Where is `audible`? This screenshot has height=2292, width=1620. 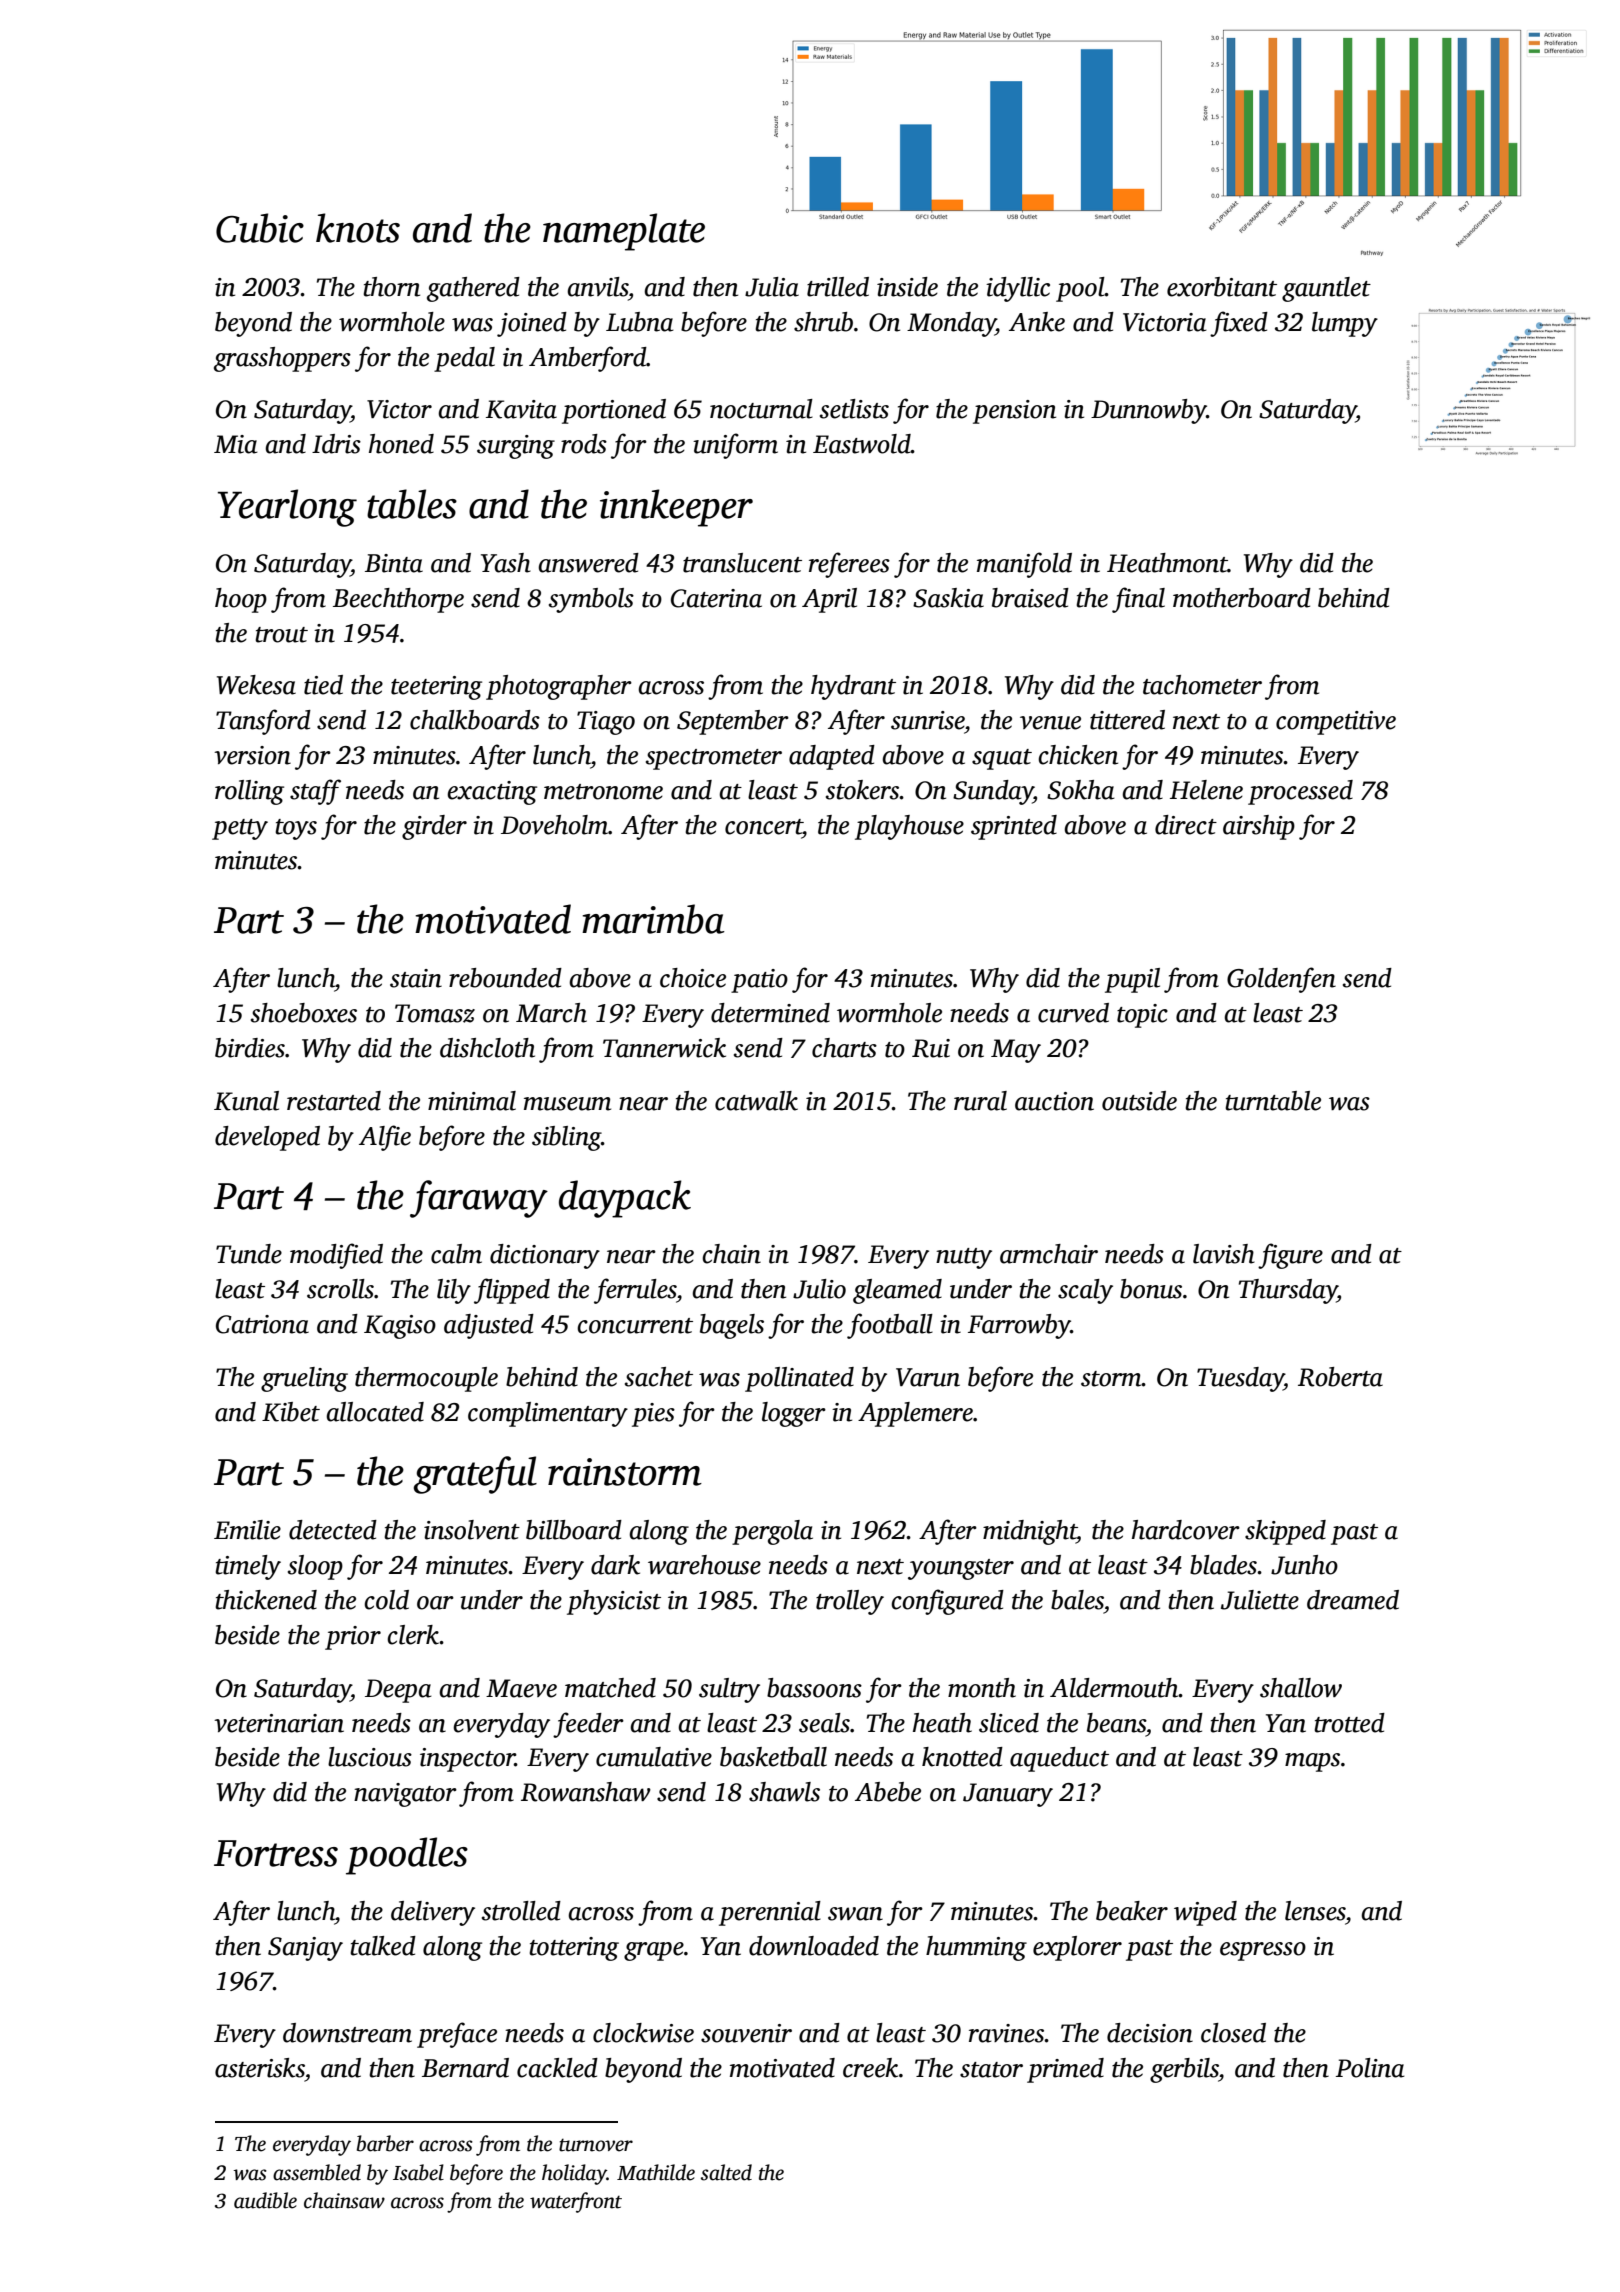
audible is located at coordinates (265, 2200).
